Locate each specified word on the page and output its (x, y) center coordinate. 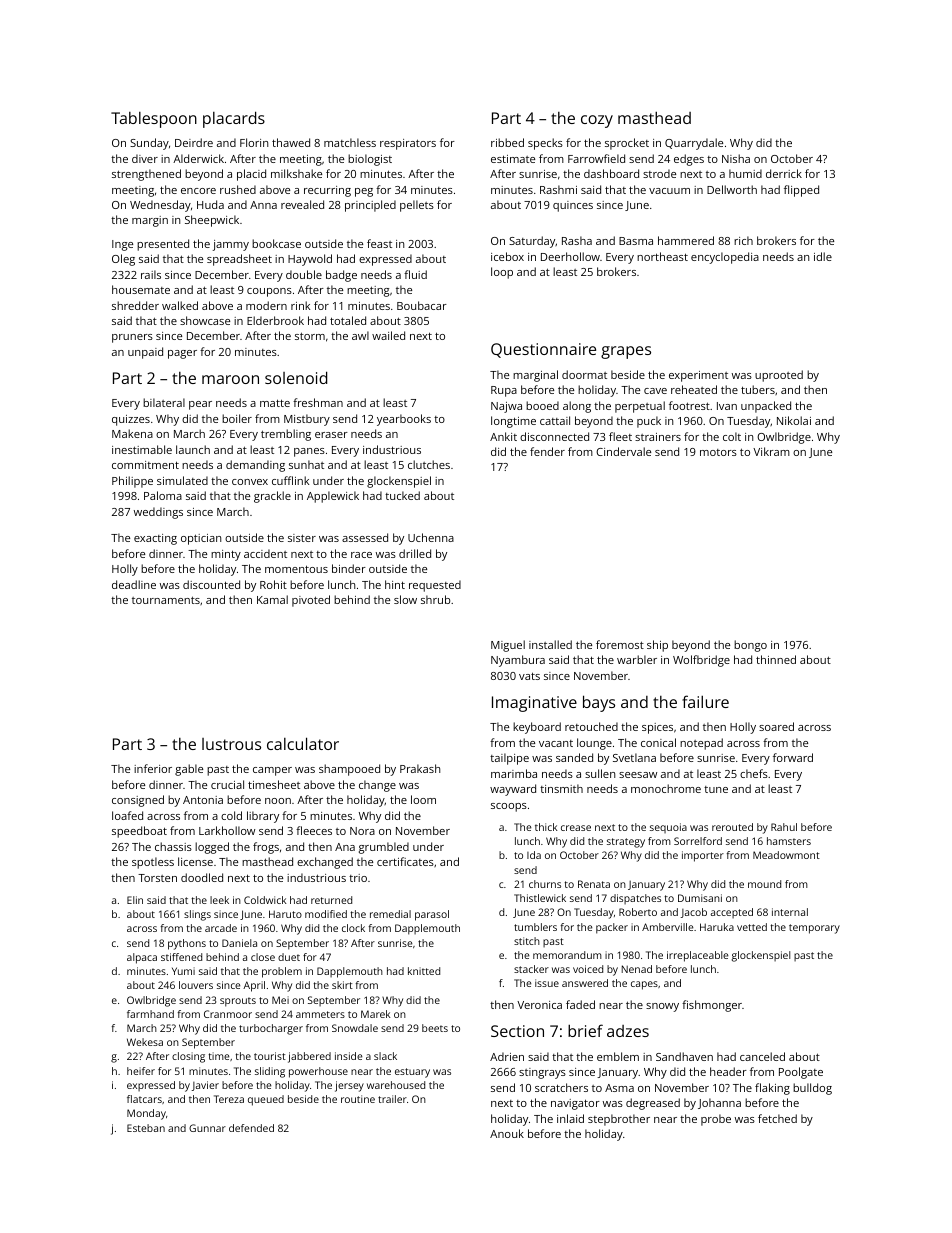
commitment (145, 465)
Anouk (507, 1133)
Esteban (146, 1128)
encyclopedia (725, 258)
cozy (597, 121)
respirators (408, 144)
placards (234, 119)
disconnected (554, 436)
